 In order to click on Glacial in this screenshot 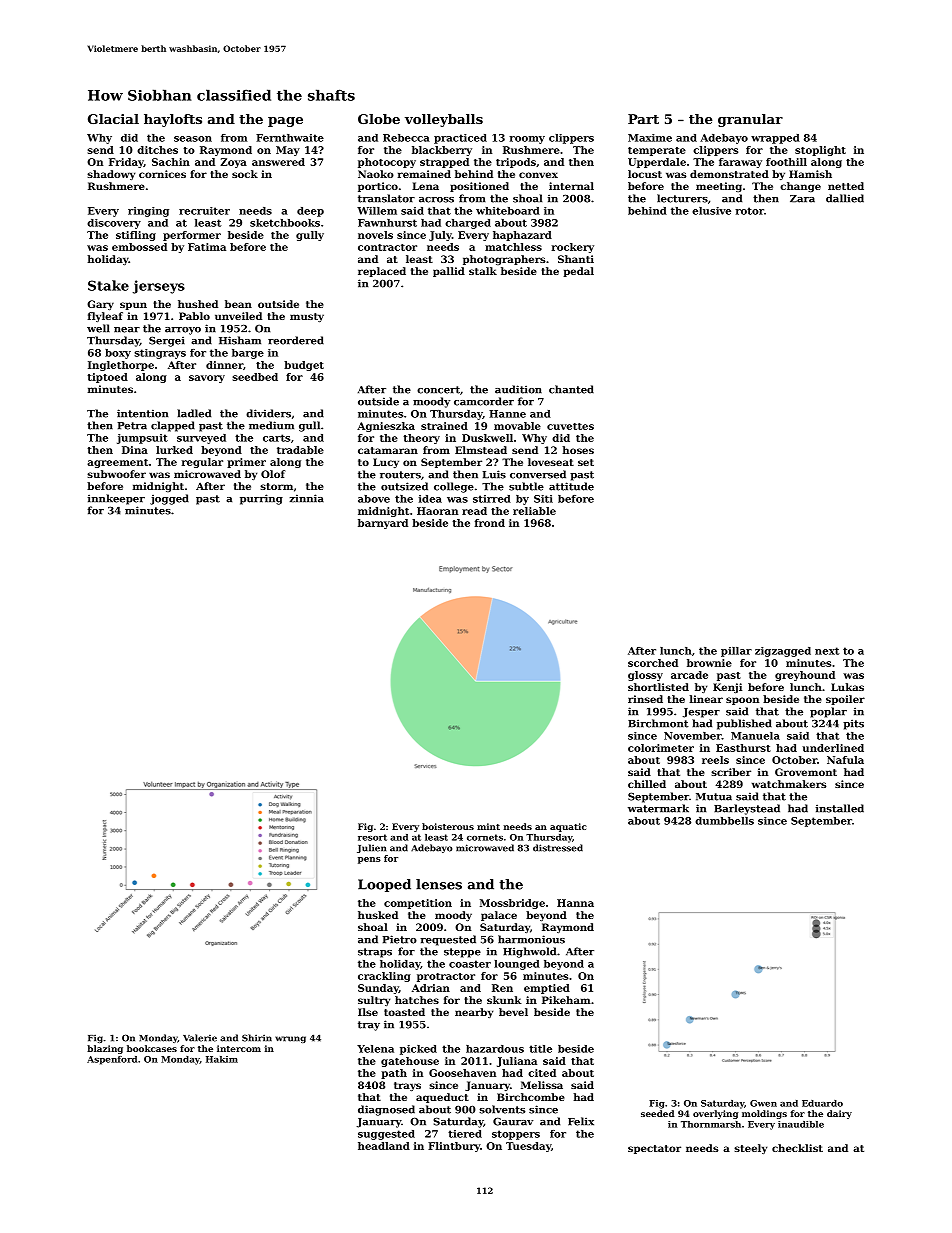, I will do `click(113, 119)`.
